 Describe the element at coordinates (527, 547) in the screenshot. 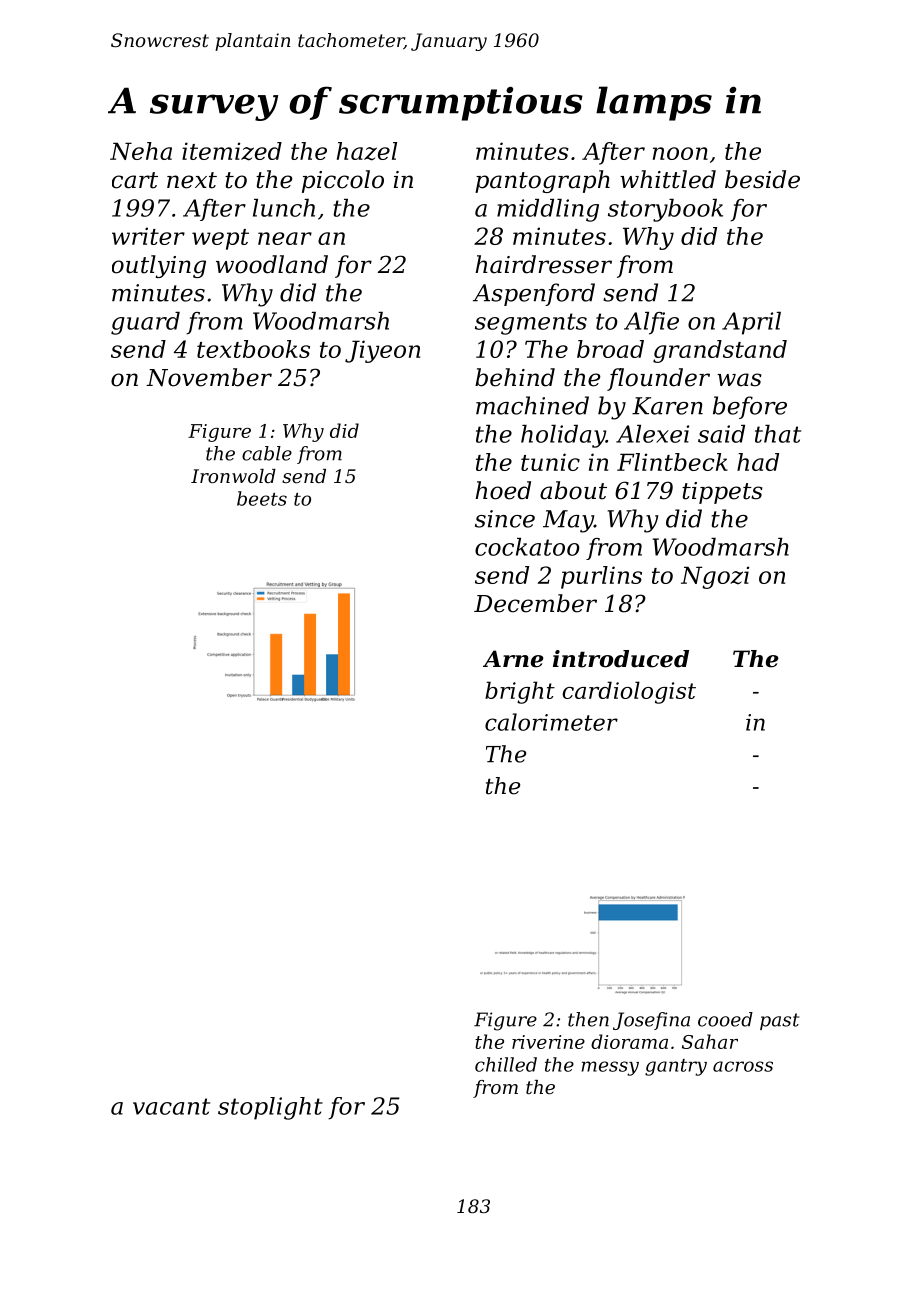

I see `cockatoo` at that location.
